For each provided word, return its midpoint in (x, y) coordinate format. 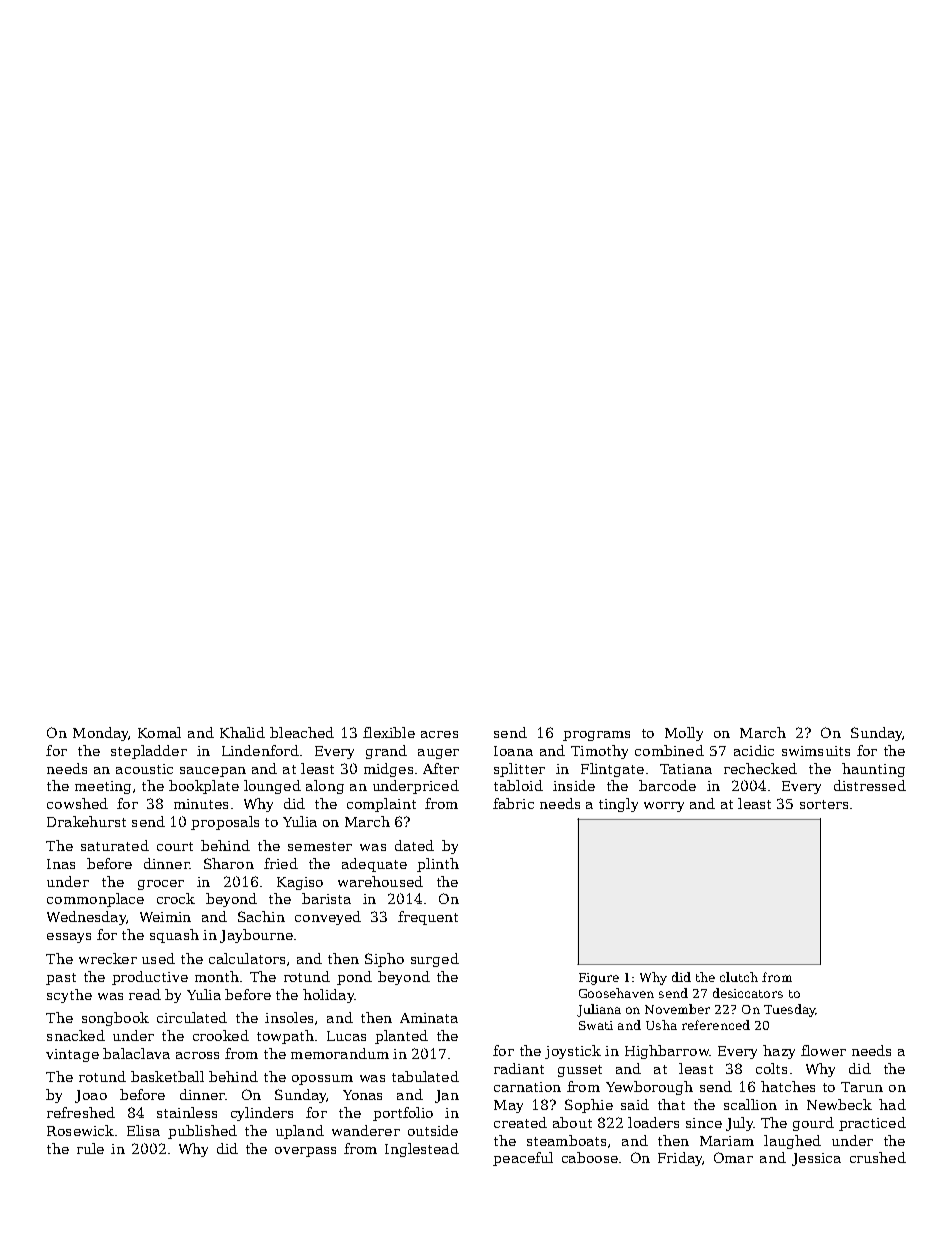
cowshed (77, 803)
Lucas (346, 1036)
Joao (91, 1096)
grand (386, 752)
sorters (824, 804)
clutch (739, 977)
